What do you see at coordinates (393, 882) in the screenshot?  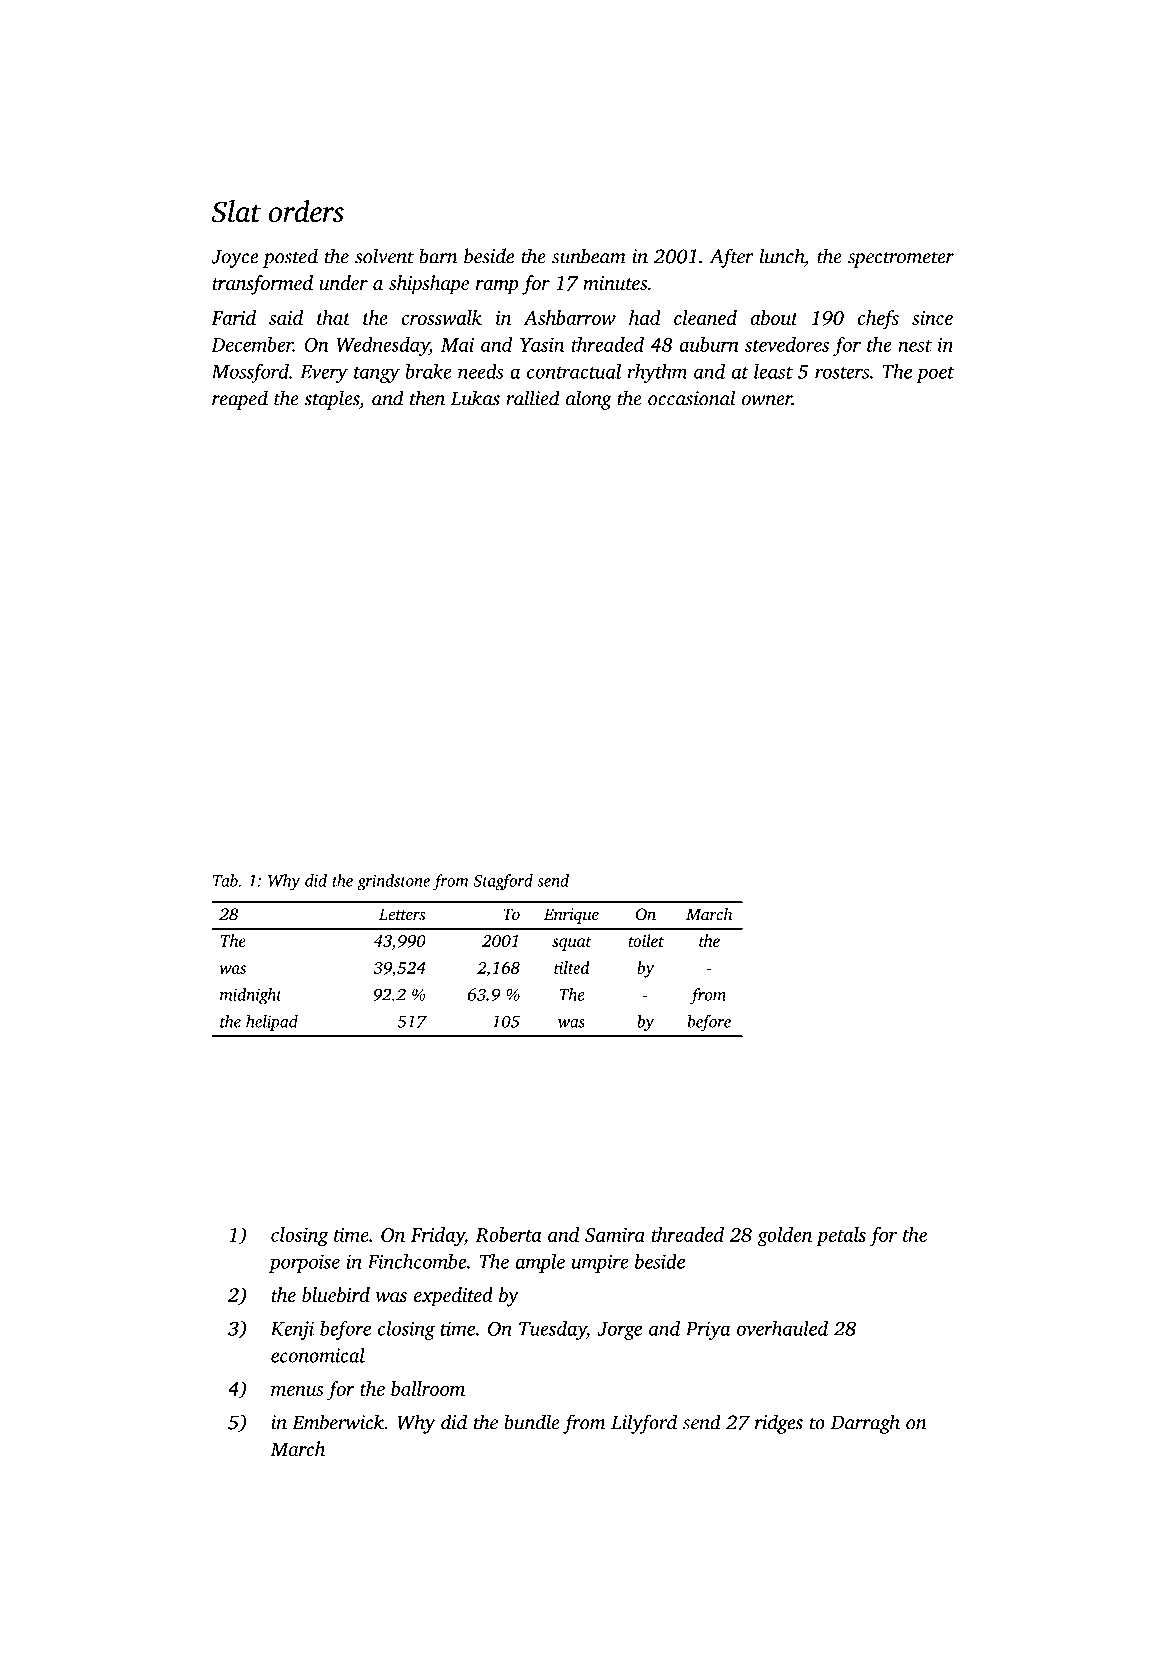 I see `grindstone` at bounding box center [393, 882].
